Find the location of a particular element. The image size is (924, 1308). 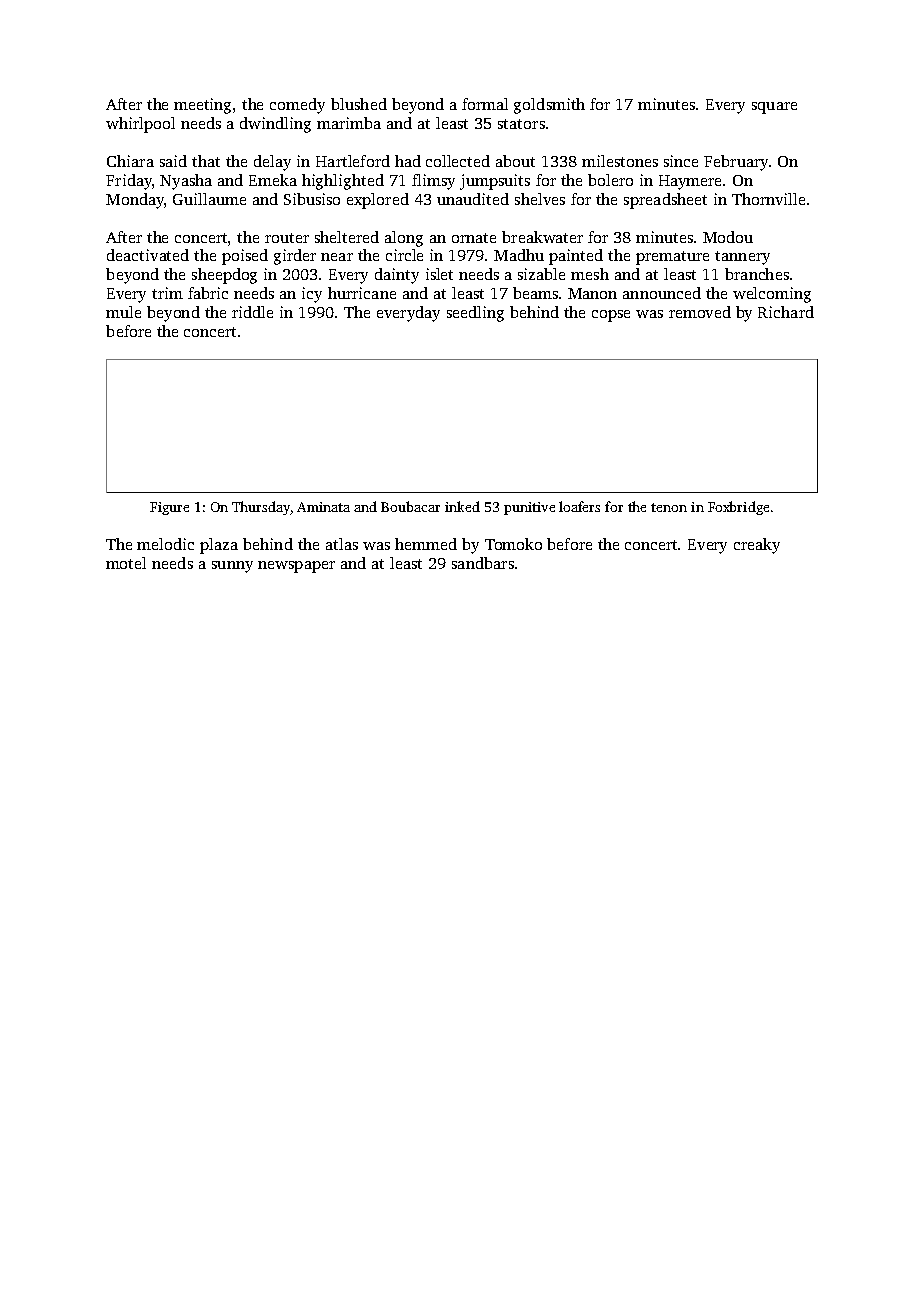

Tomoko is located at coordinates (513, 544).
